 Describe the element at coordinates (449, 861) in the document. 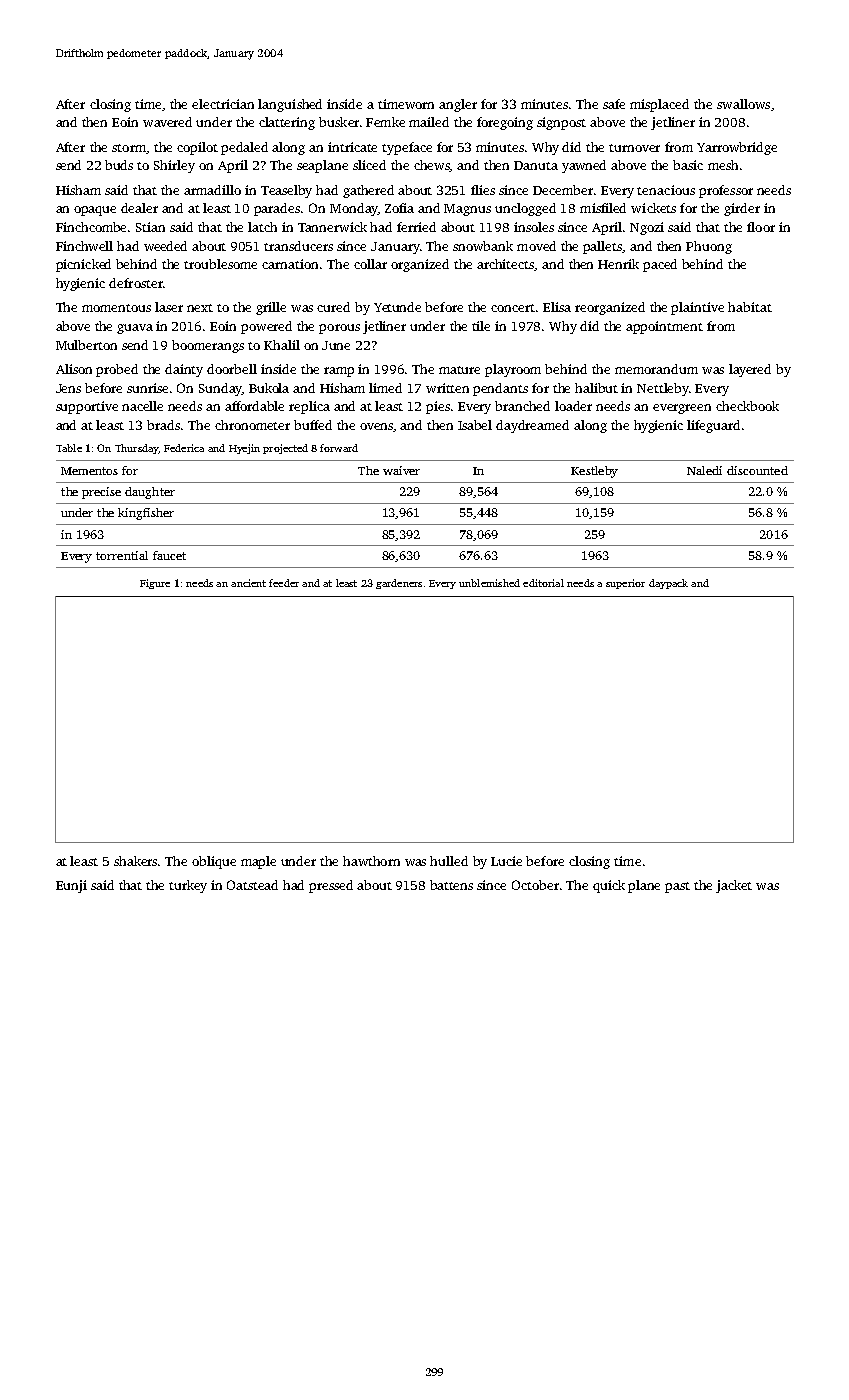

I see `hulled` at that location.
